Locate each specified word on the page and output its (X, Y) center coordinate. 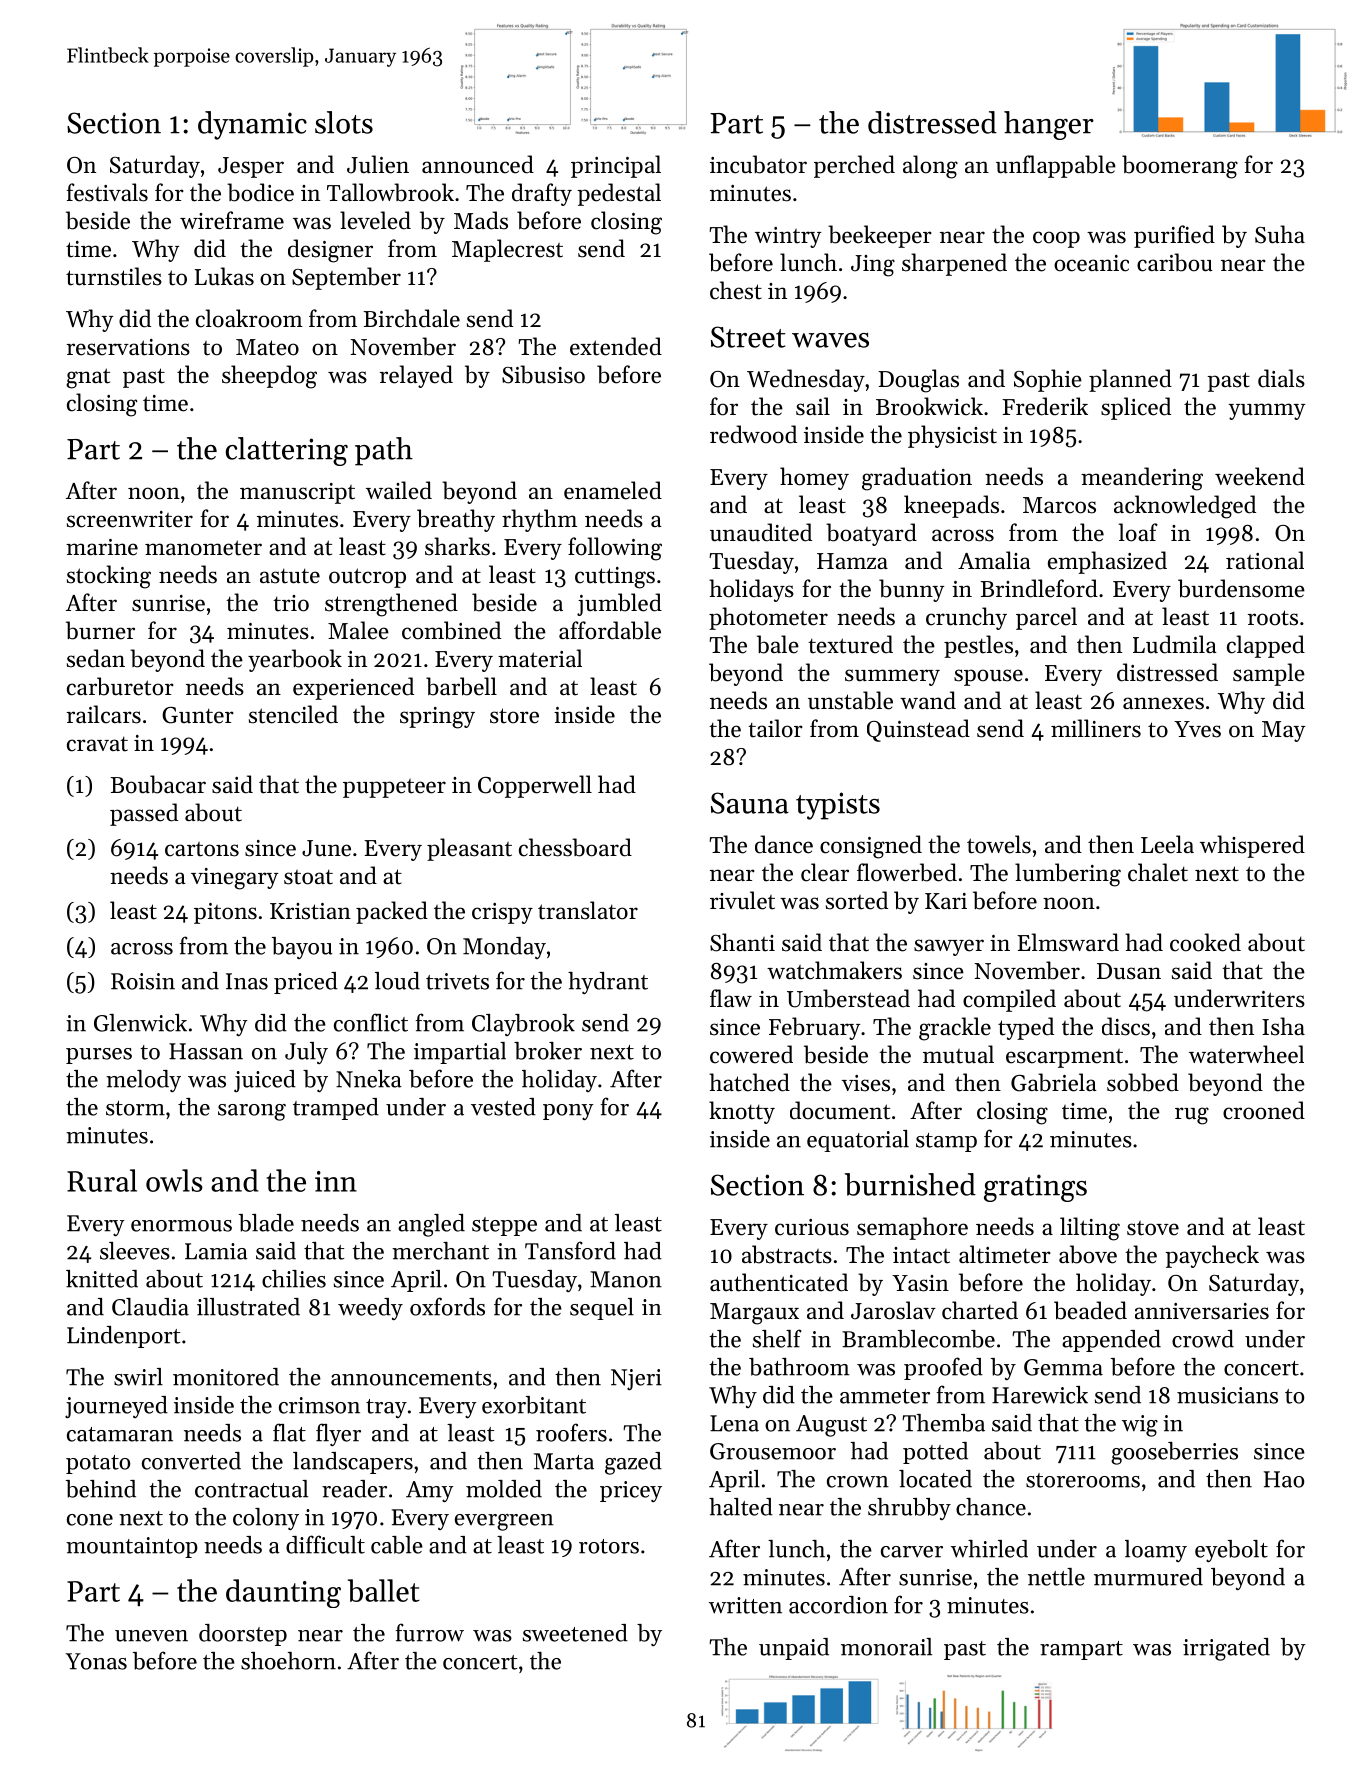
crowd (1203, 1339)
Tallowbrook (390, 192)
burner (100, 630)
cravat (97, 744)
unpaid (794, 1649)
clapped (1266, 646)
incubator (758, 164)
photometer (768, 618)
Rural (102, 1180)
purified (1174, 236)
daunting (283, 1593)
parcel (1046, 618)
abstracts (787, 1254)
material (540, 658)
